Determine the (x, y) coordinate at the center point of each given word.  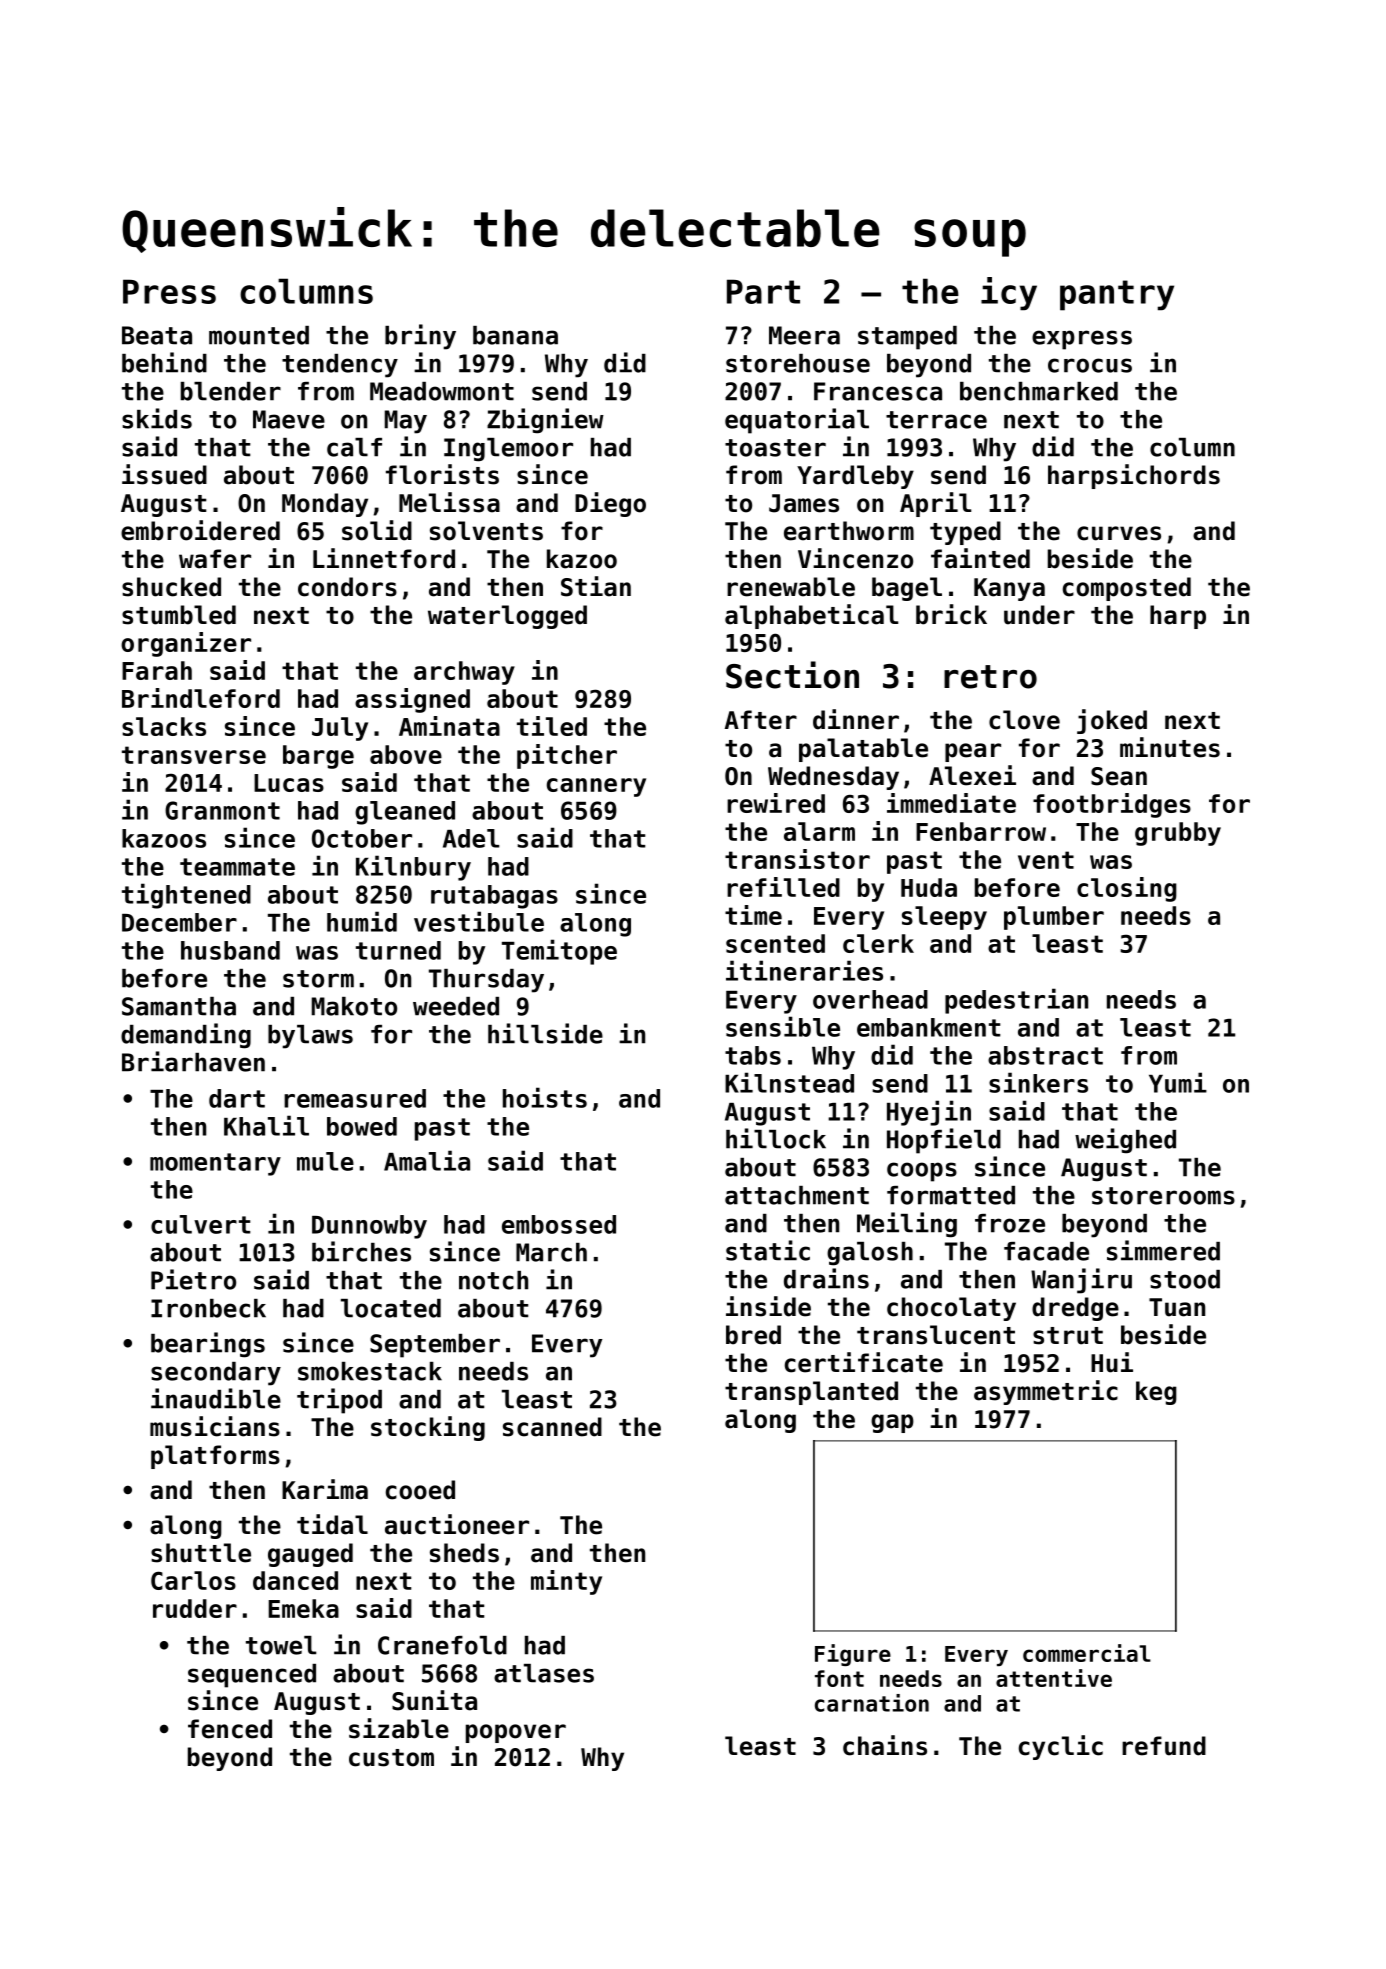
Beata (157, 335)
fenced (230, 1729)
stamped (907, 338)
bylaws (310, 1037)
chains (885, 1745)
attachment (797, 1195)
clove (1024, 720)
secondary (216, 1374)
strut (1068, 1336)
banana (515, 335)
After (761, 720)
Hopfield (944, 1141)
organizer (186, 644)
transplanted (811, 1393)
